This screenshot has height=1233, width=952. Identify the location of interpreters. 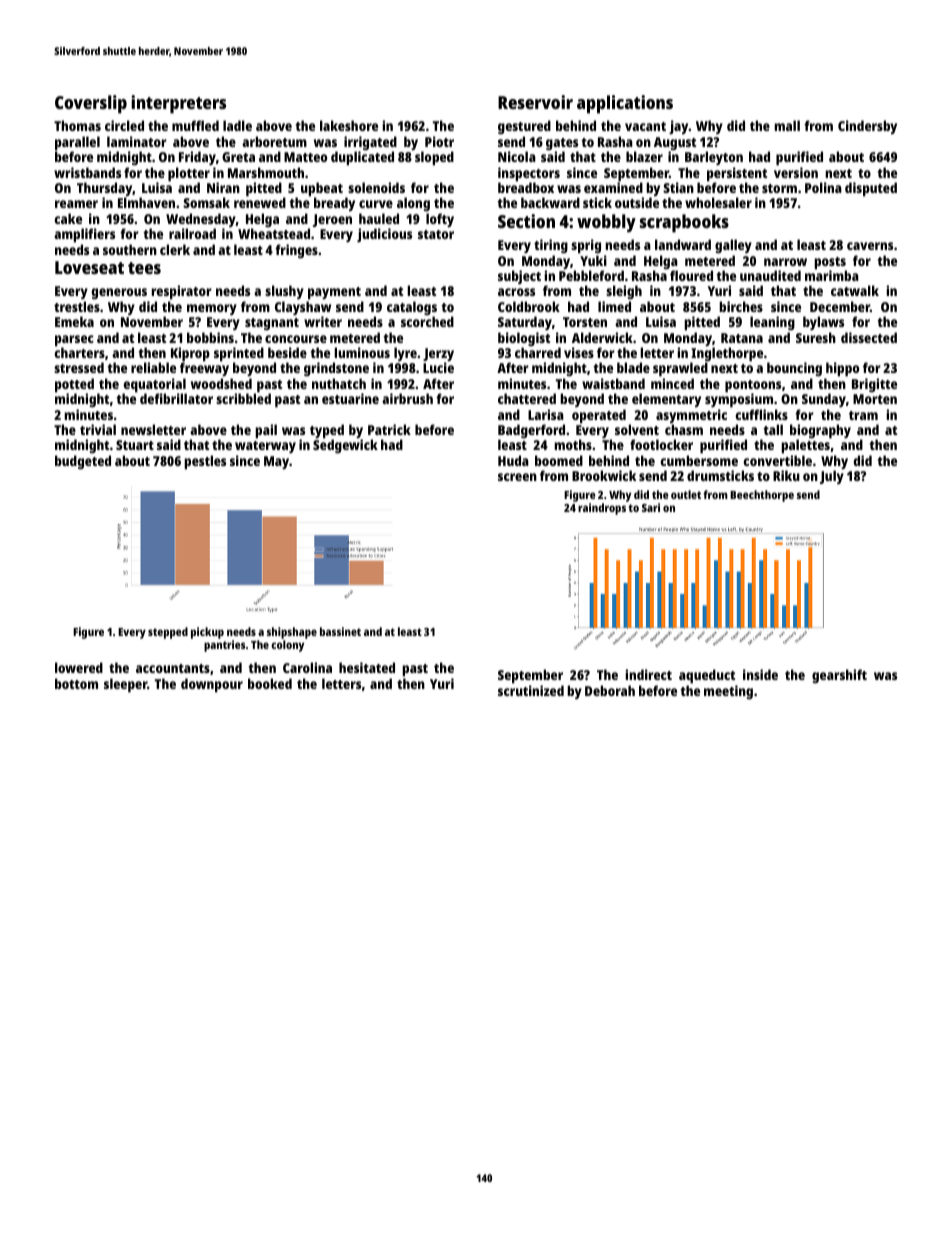
(178, 104).
